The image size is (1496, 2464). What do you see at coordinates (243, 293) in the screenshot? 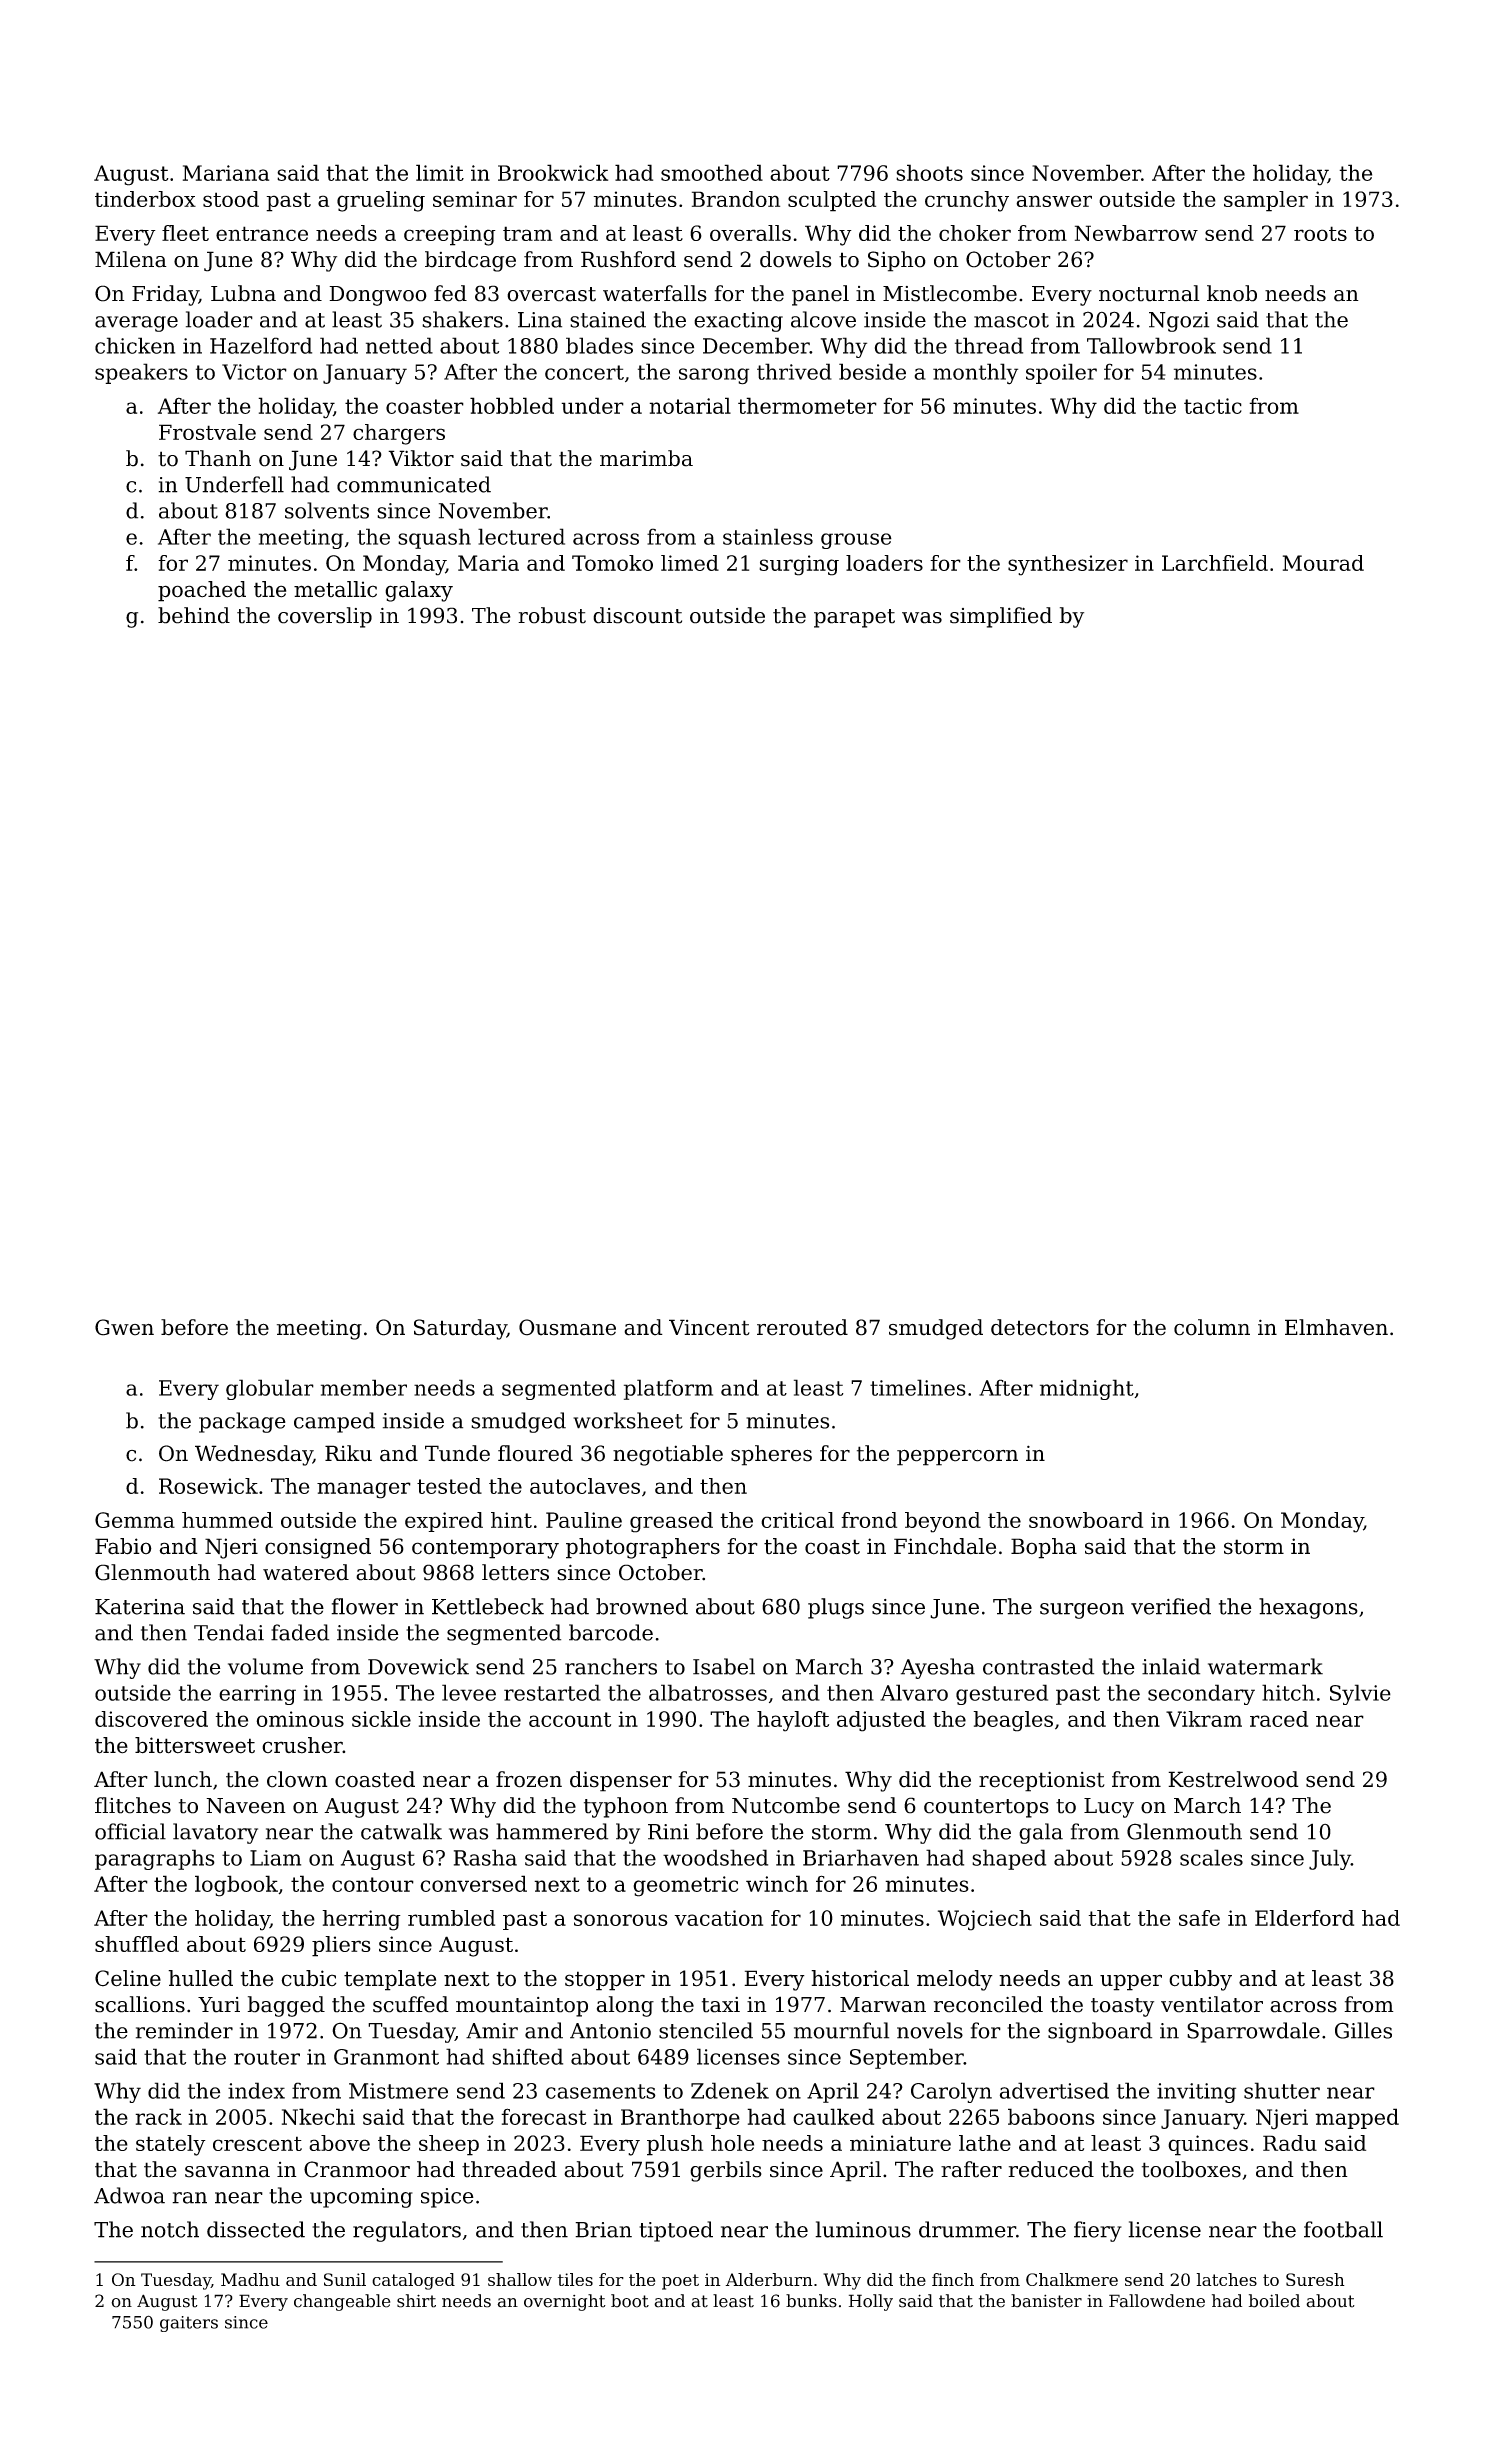
I see `Lubna` at bounding box center [243, 293].
